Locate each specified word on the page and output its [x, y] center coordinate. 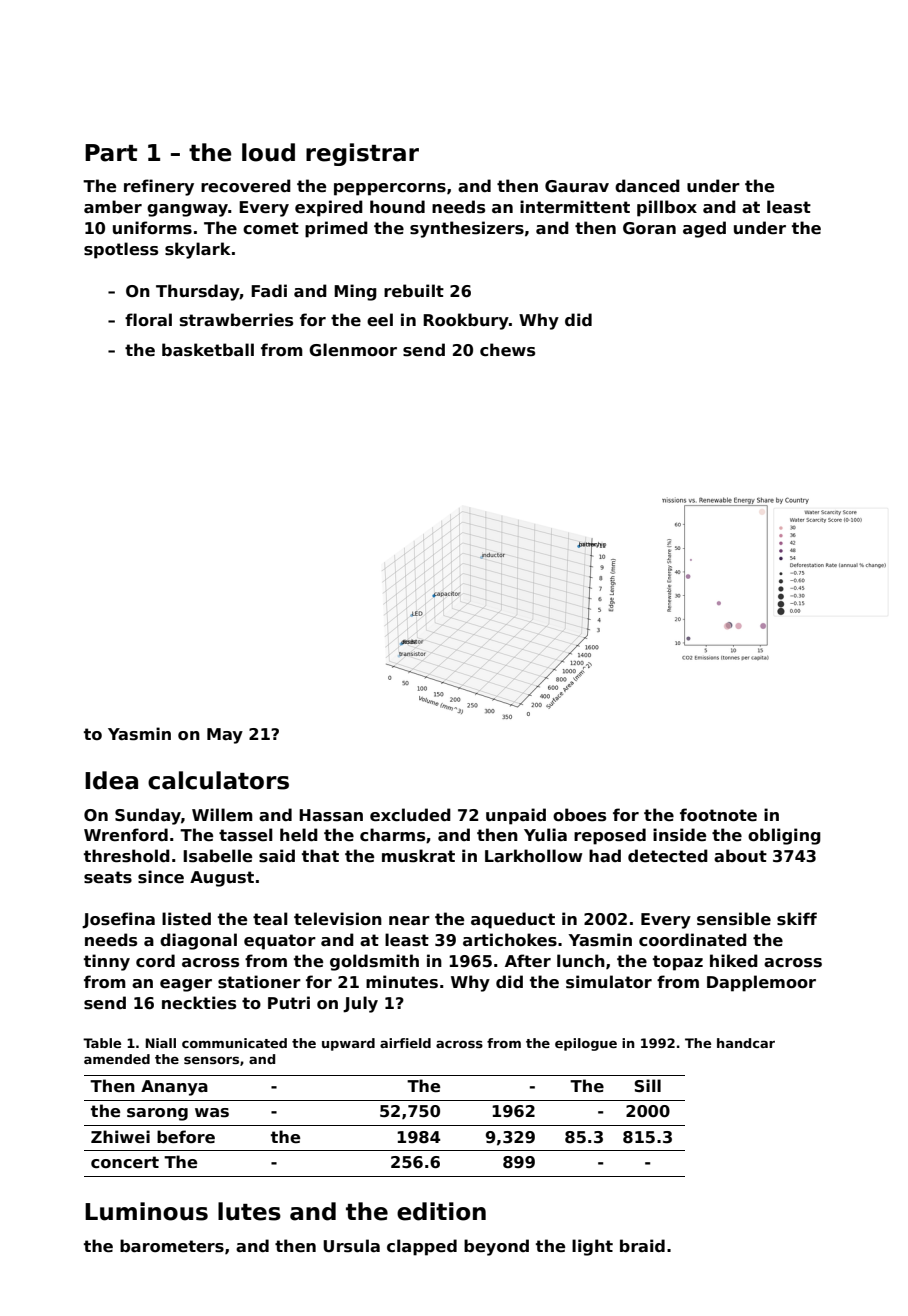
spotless [121, 250]
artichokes [510, 940]
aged [704, 229]
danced [647, 186]
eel [380, 320]
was [212, 1113]
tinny [107, 962]
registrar [362, 154]
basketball [208, 350]
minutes [402, 982]
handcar [746, 1043]
